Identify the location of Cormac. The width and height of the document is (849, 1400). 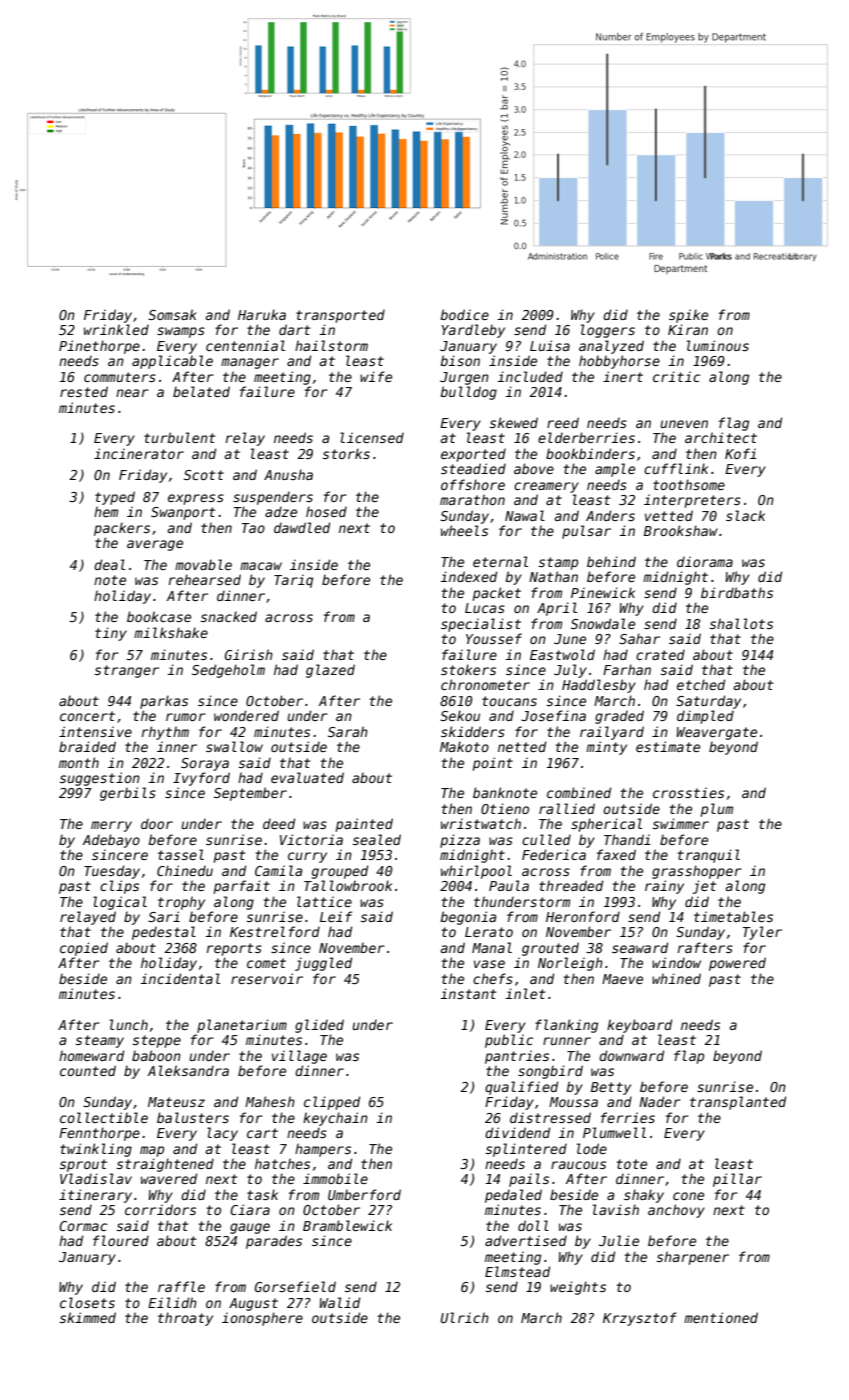
(83, 1226).
